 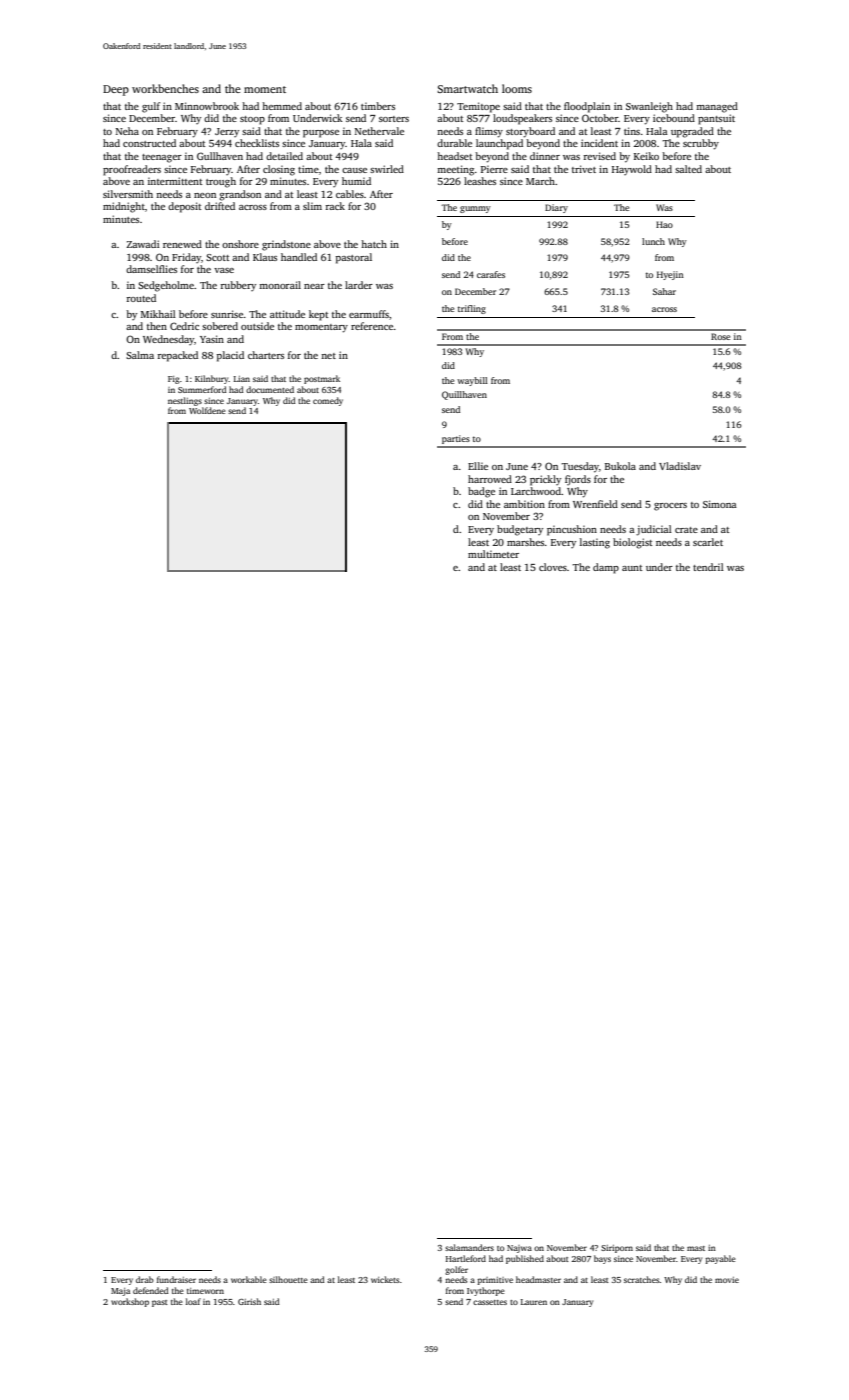 What do you see at coordinates (288, 1279) in the screenshot?
I see `silhouette` at bounding box center [288, 1279].
